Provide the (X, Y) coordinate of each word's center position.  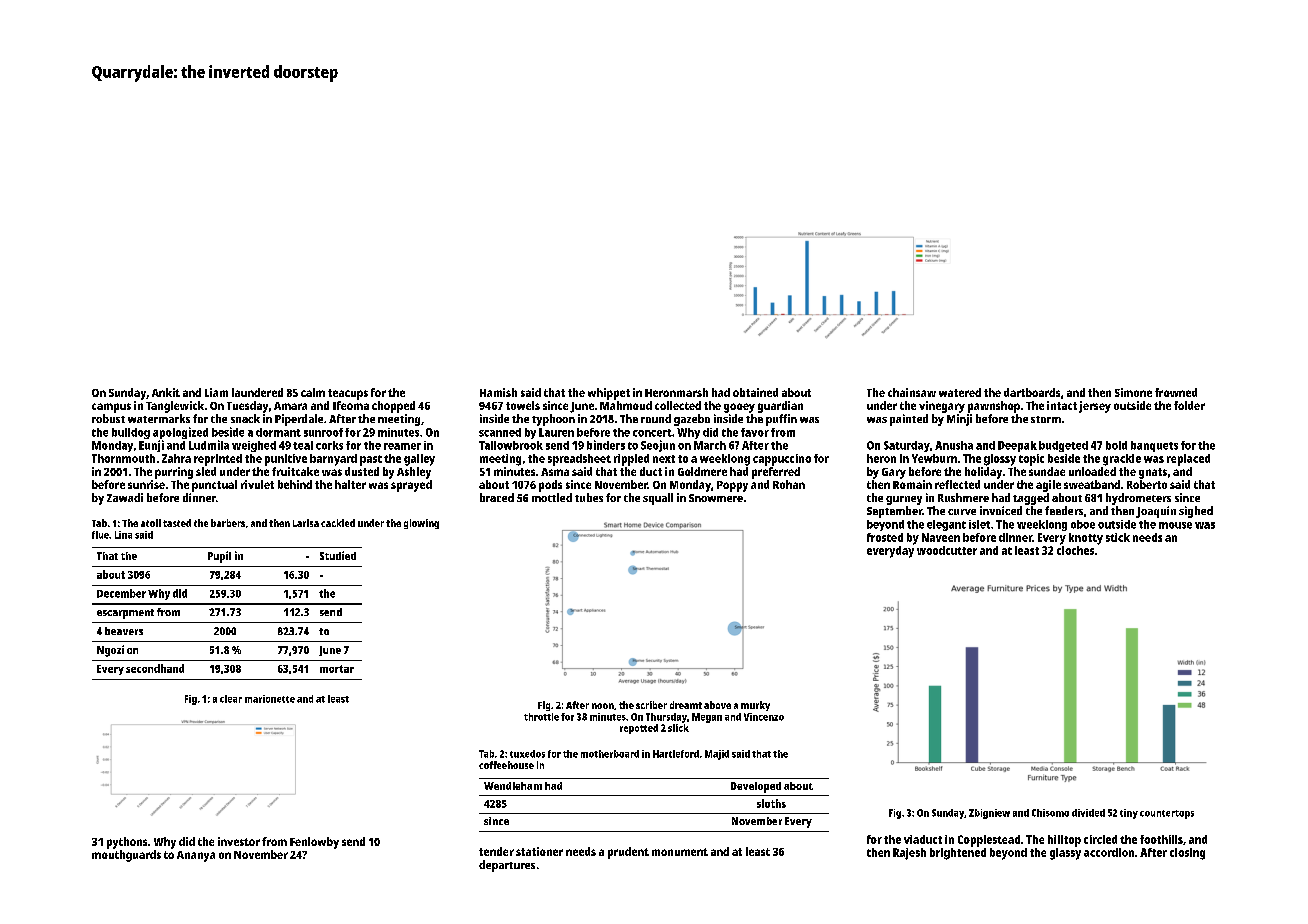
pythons (127, 843)
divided (1088, 813)
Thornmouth (123, 458)
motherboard (610, 754)
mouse (1175, 525)
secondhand (155, 668)
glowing (421, 524)
